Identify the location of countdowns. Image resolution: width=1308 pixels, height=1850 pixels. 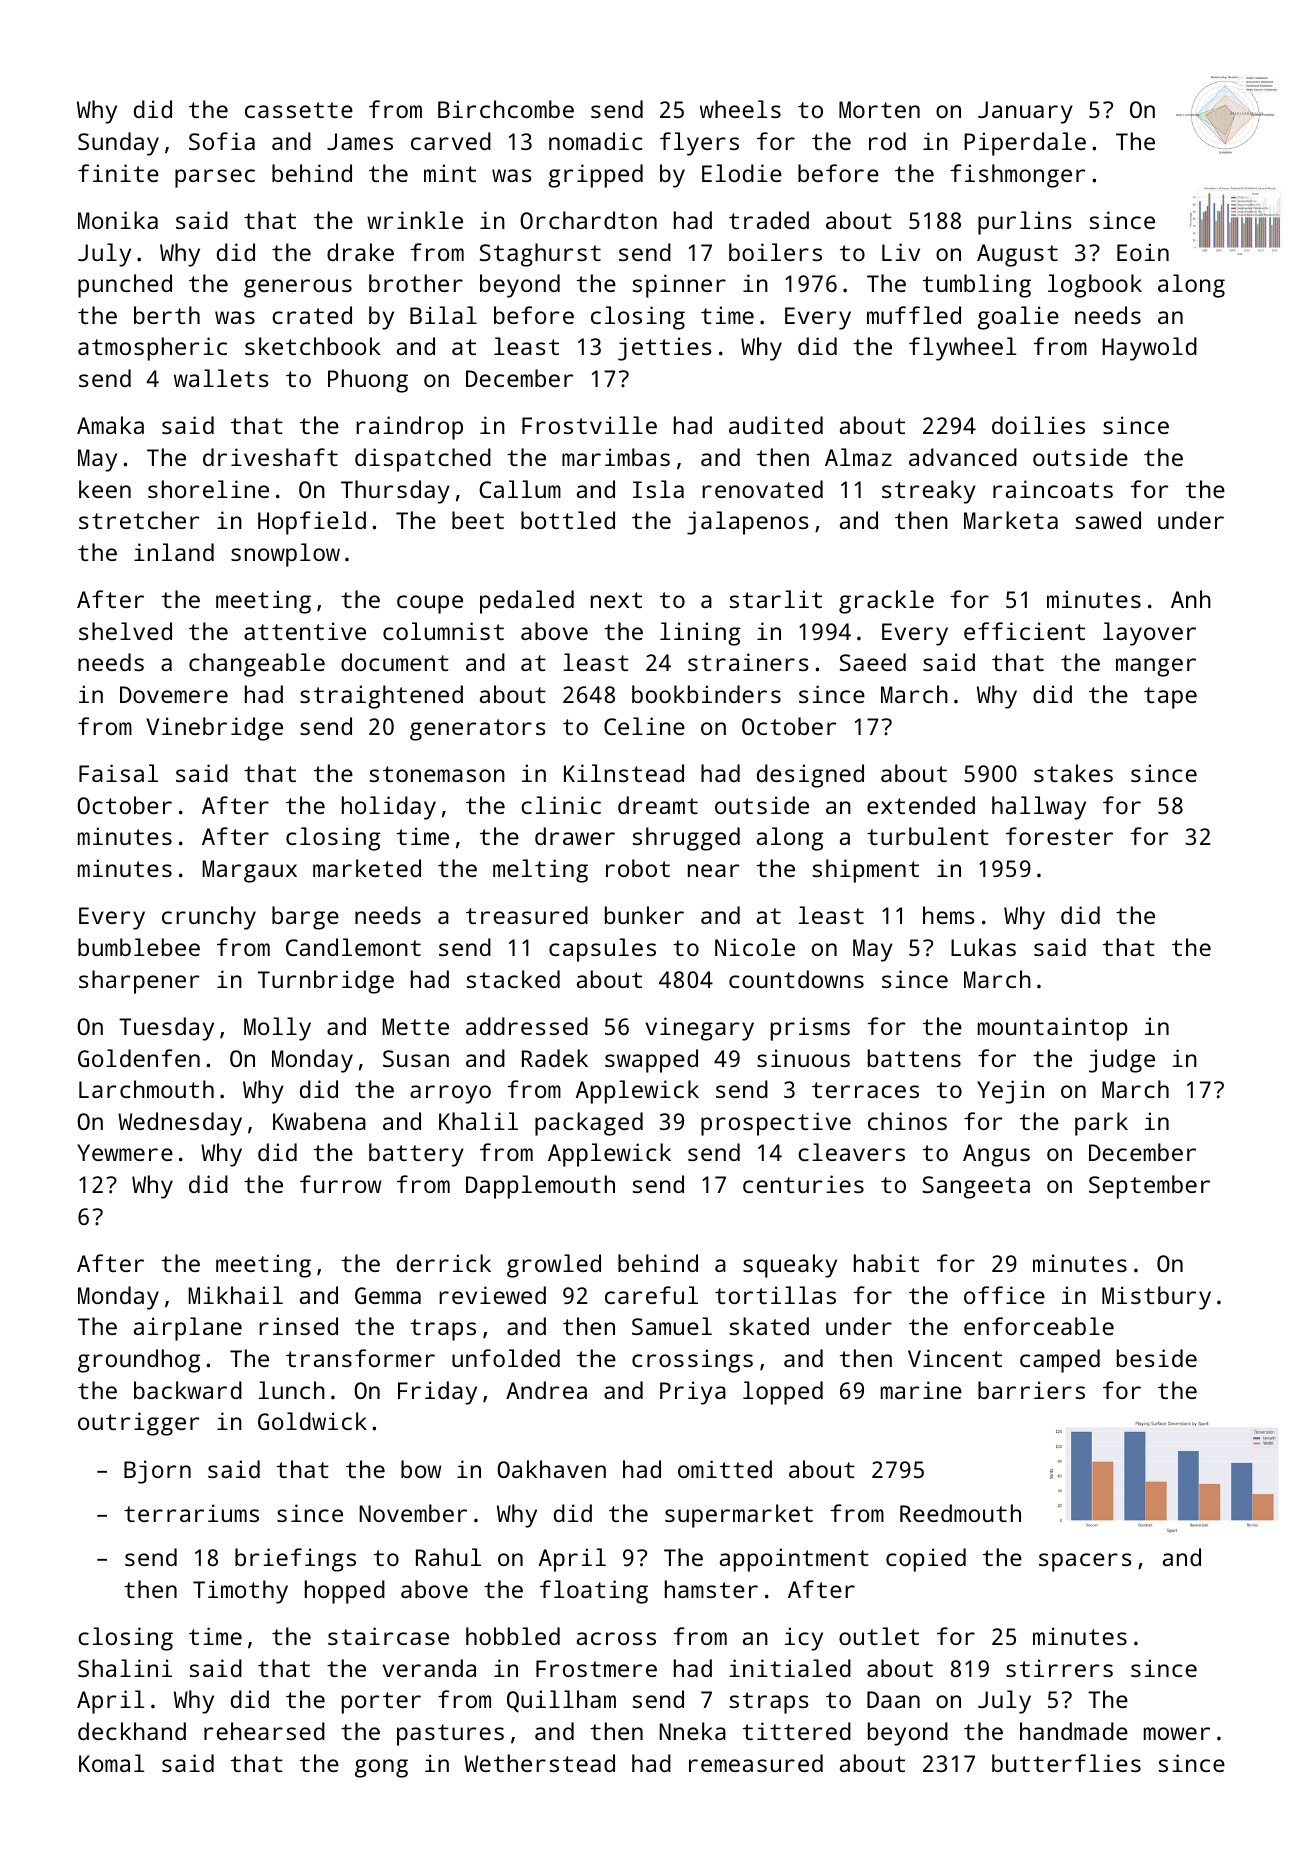
(796, 979).
